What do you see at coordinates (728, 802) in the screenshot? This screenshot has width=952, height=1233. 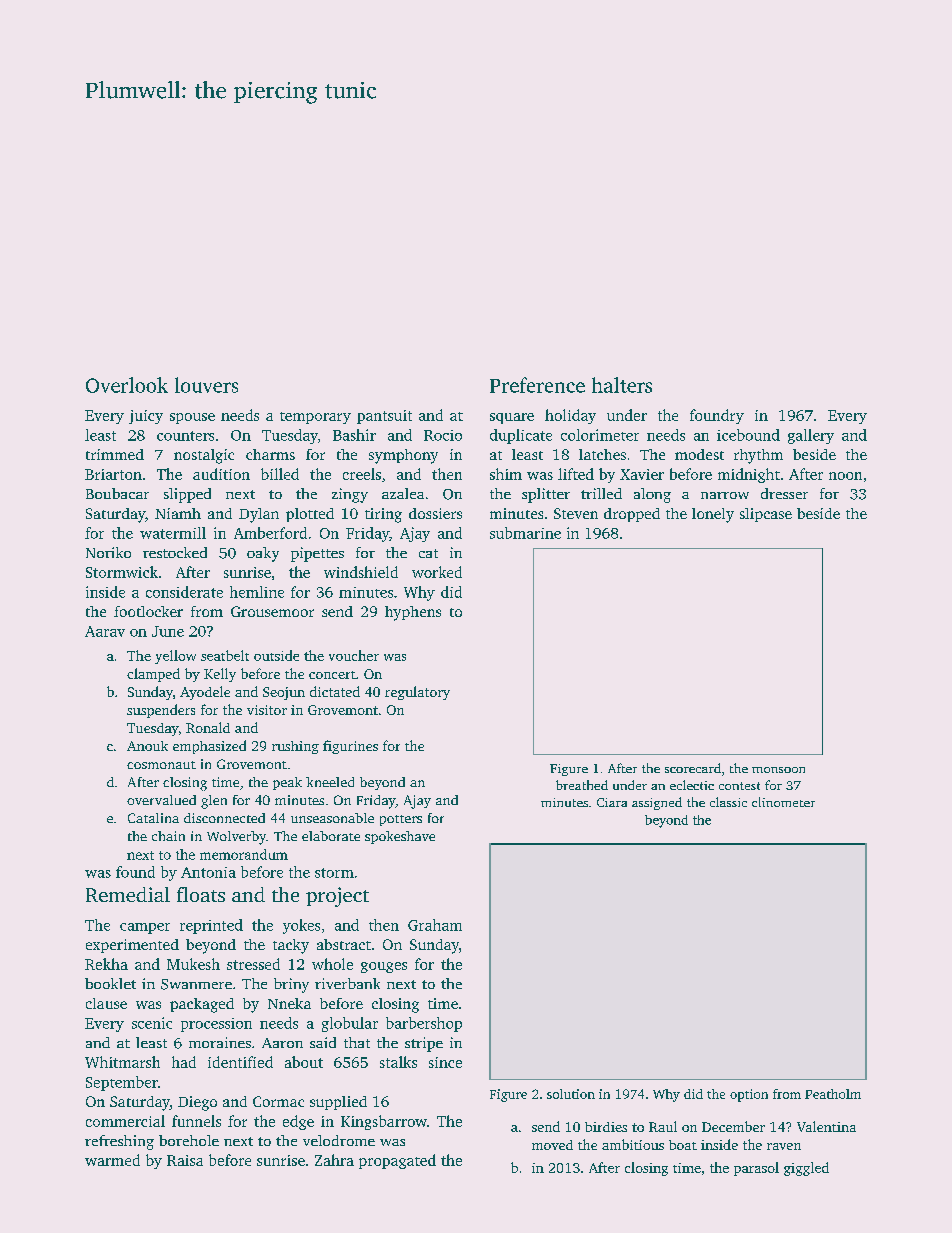 I see `classic` at bounding box center [728, 802].
